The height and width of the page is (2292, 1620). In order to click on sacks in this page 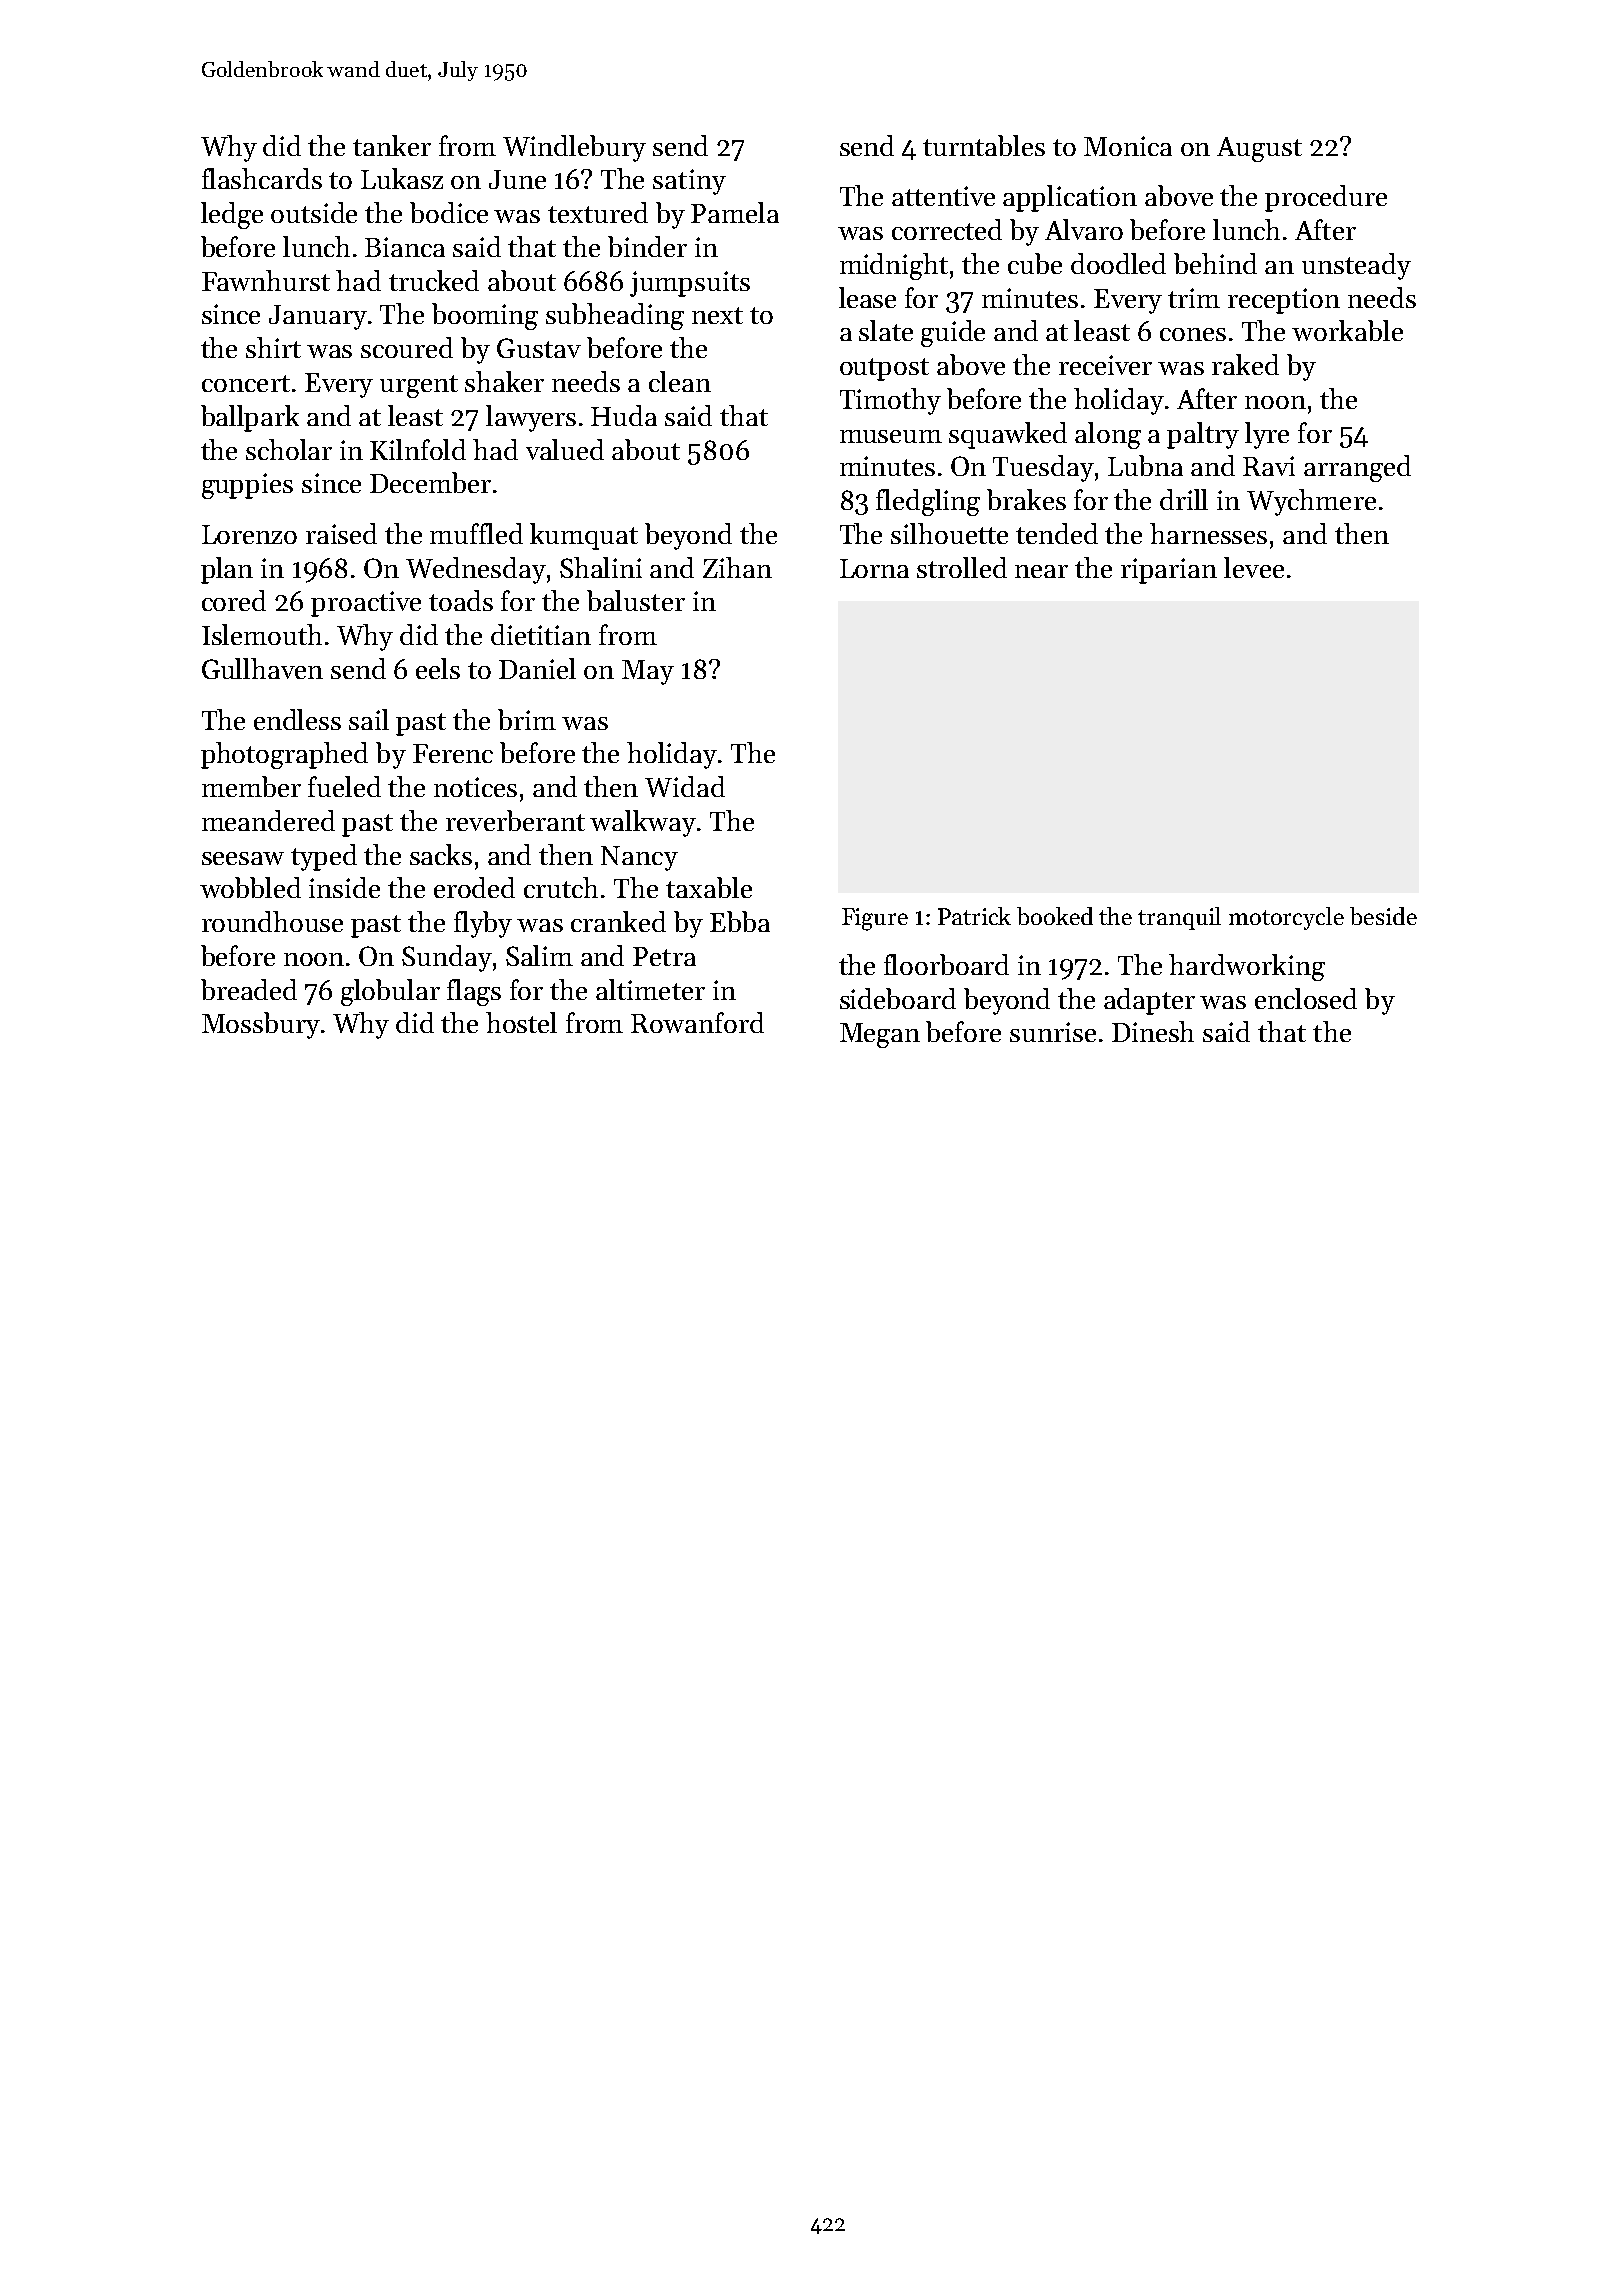, I will do `click(441, 854)`.
